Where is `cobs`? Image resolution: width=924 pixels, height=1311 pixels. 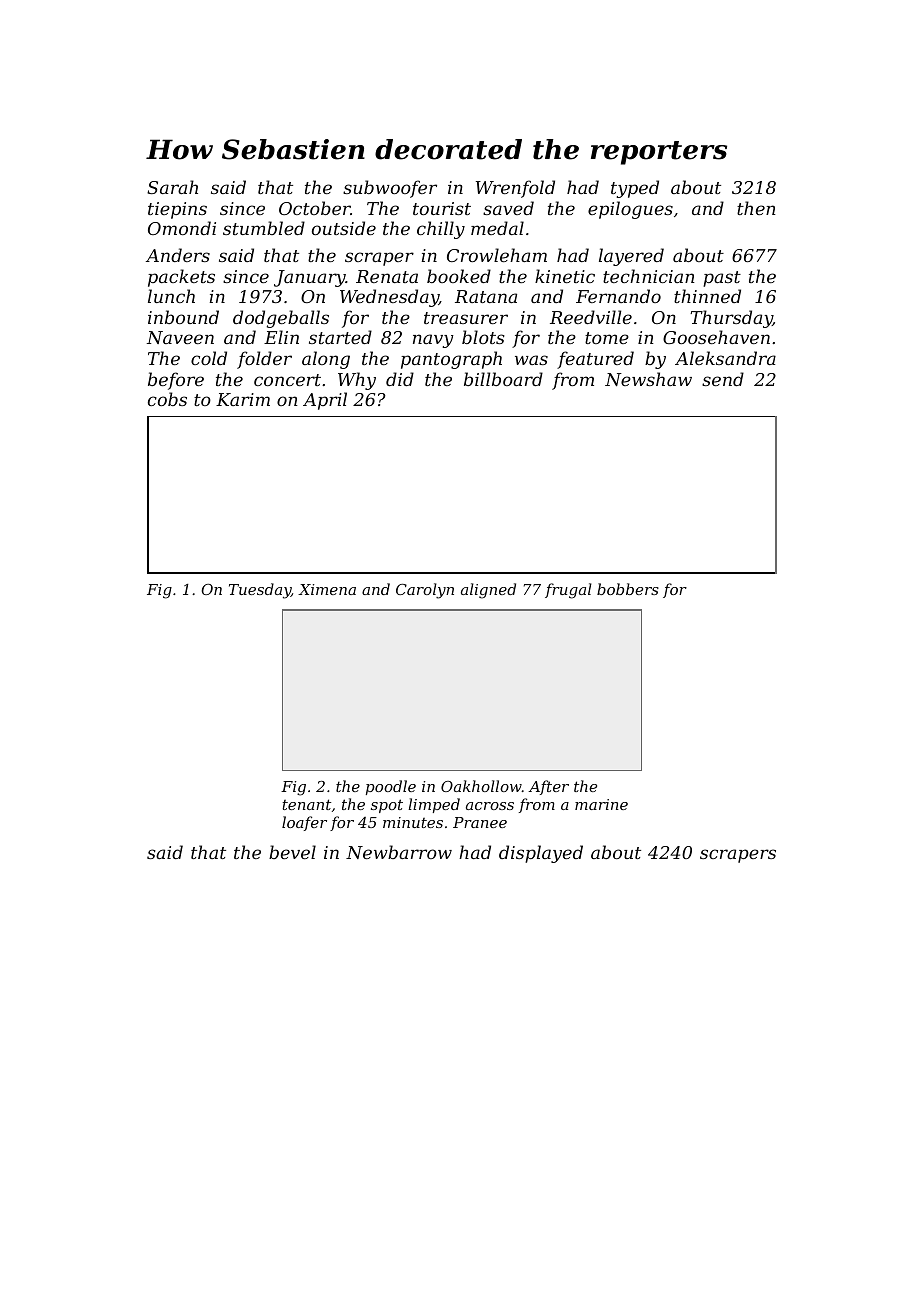
cobs is located at coordinates (167, 399).
